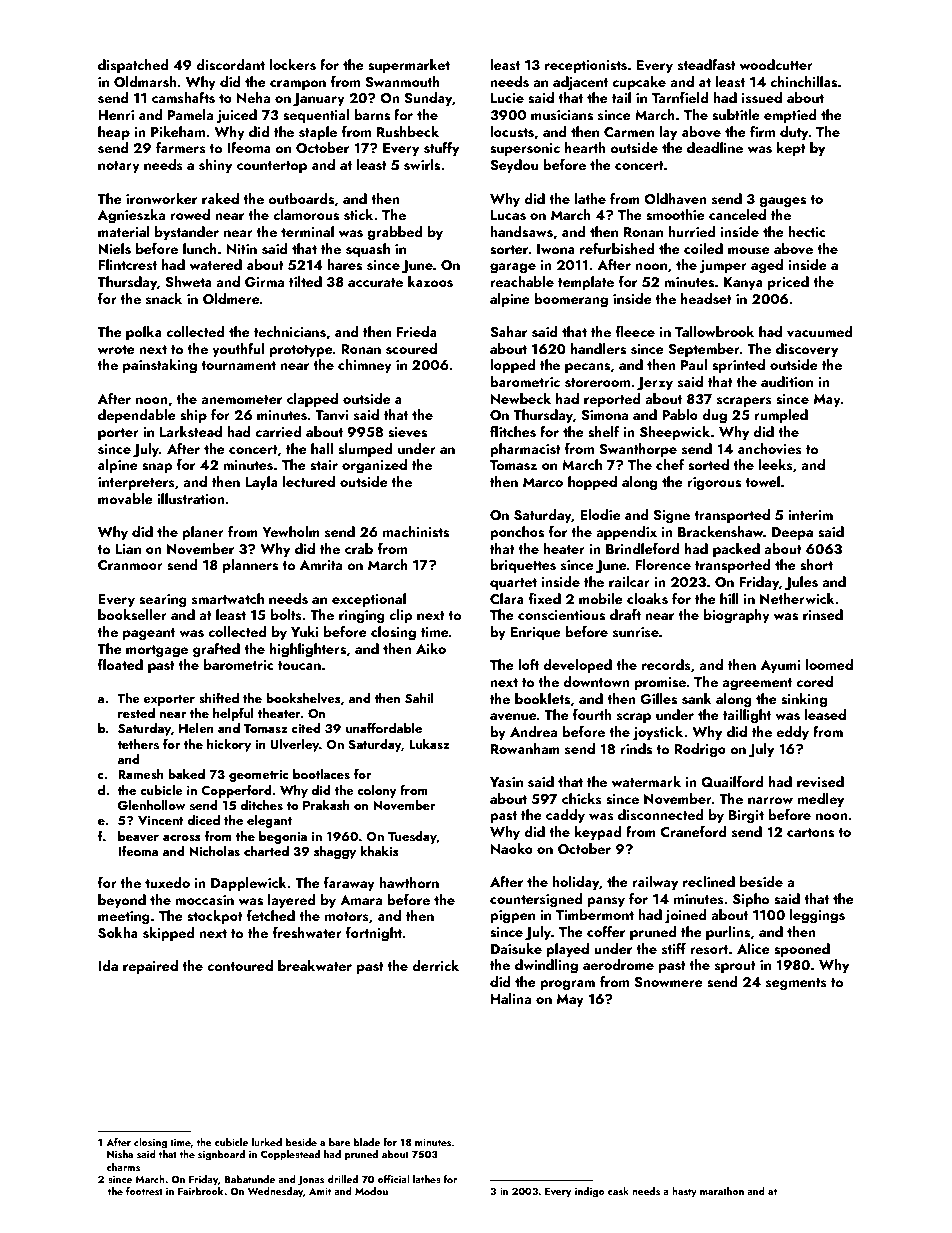  I want to click on stockpot, so click(215, 917).
